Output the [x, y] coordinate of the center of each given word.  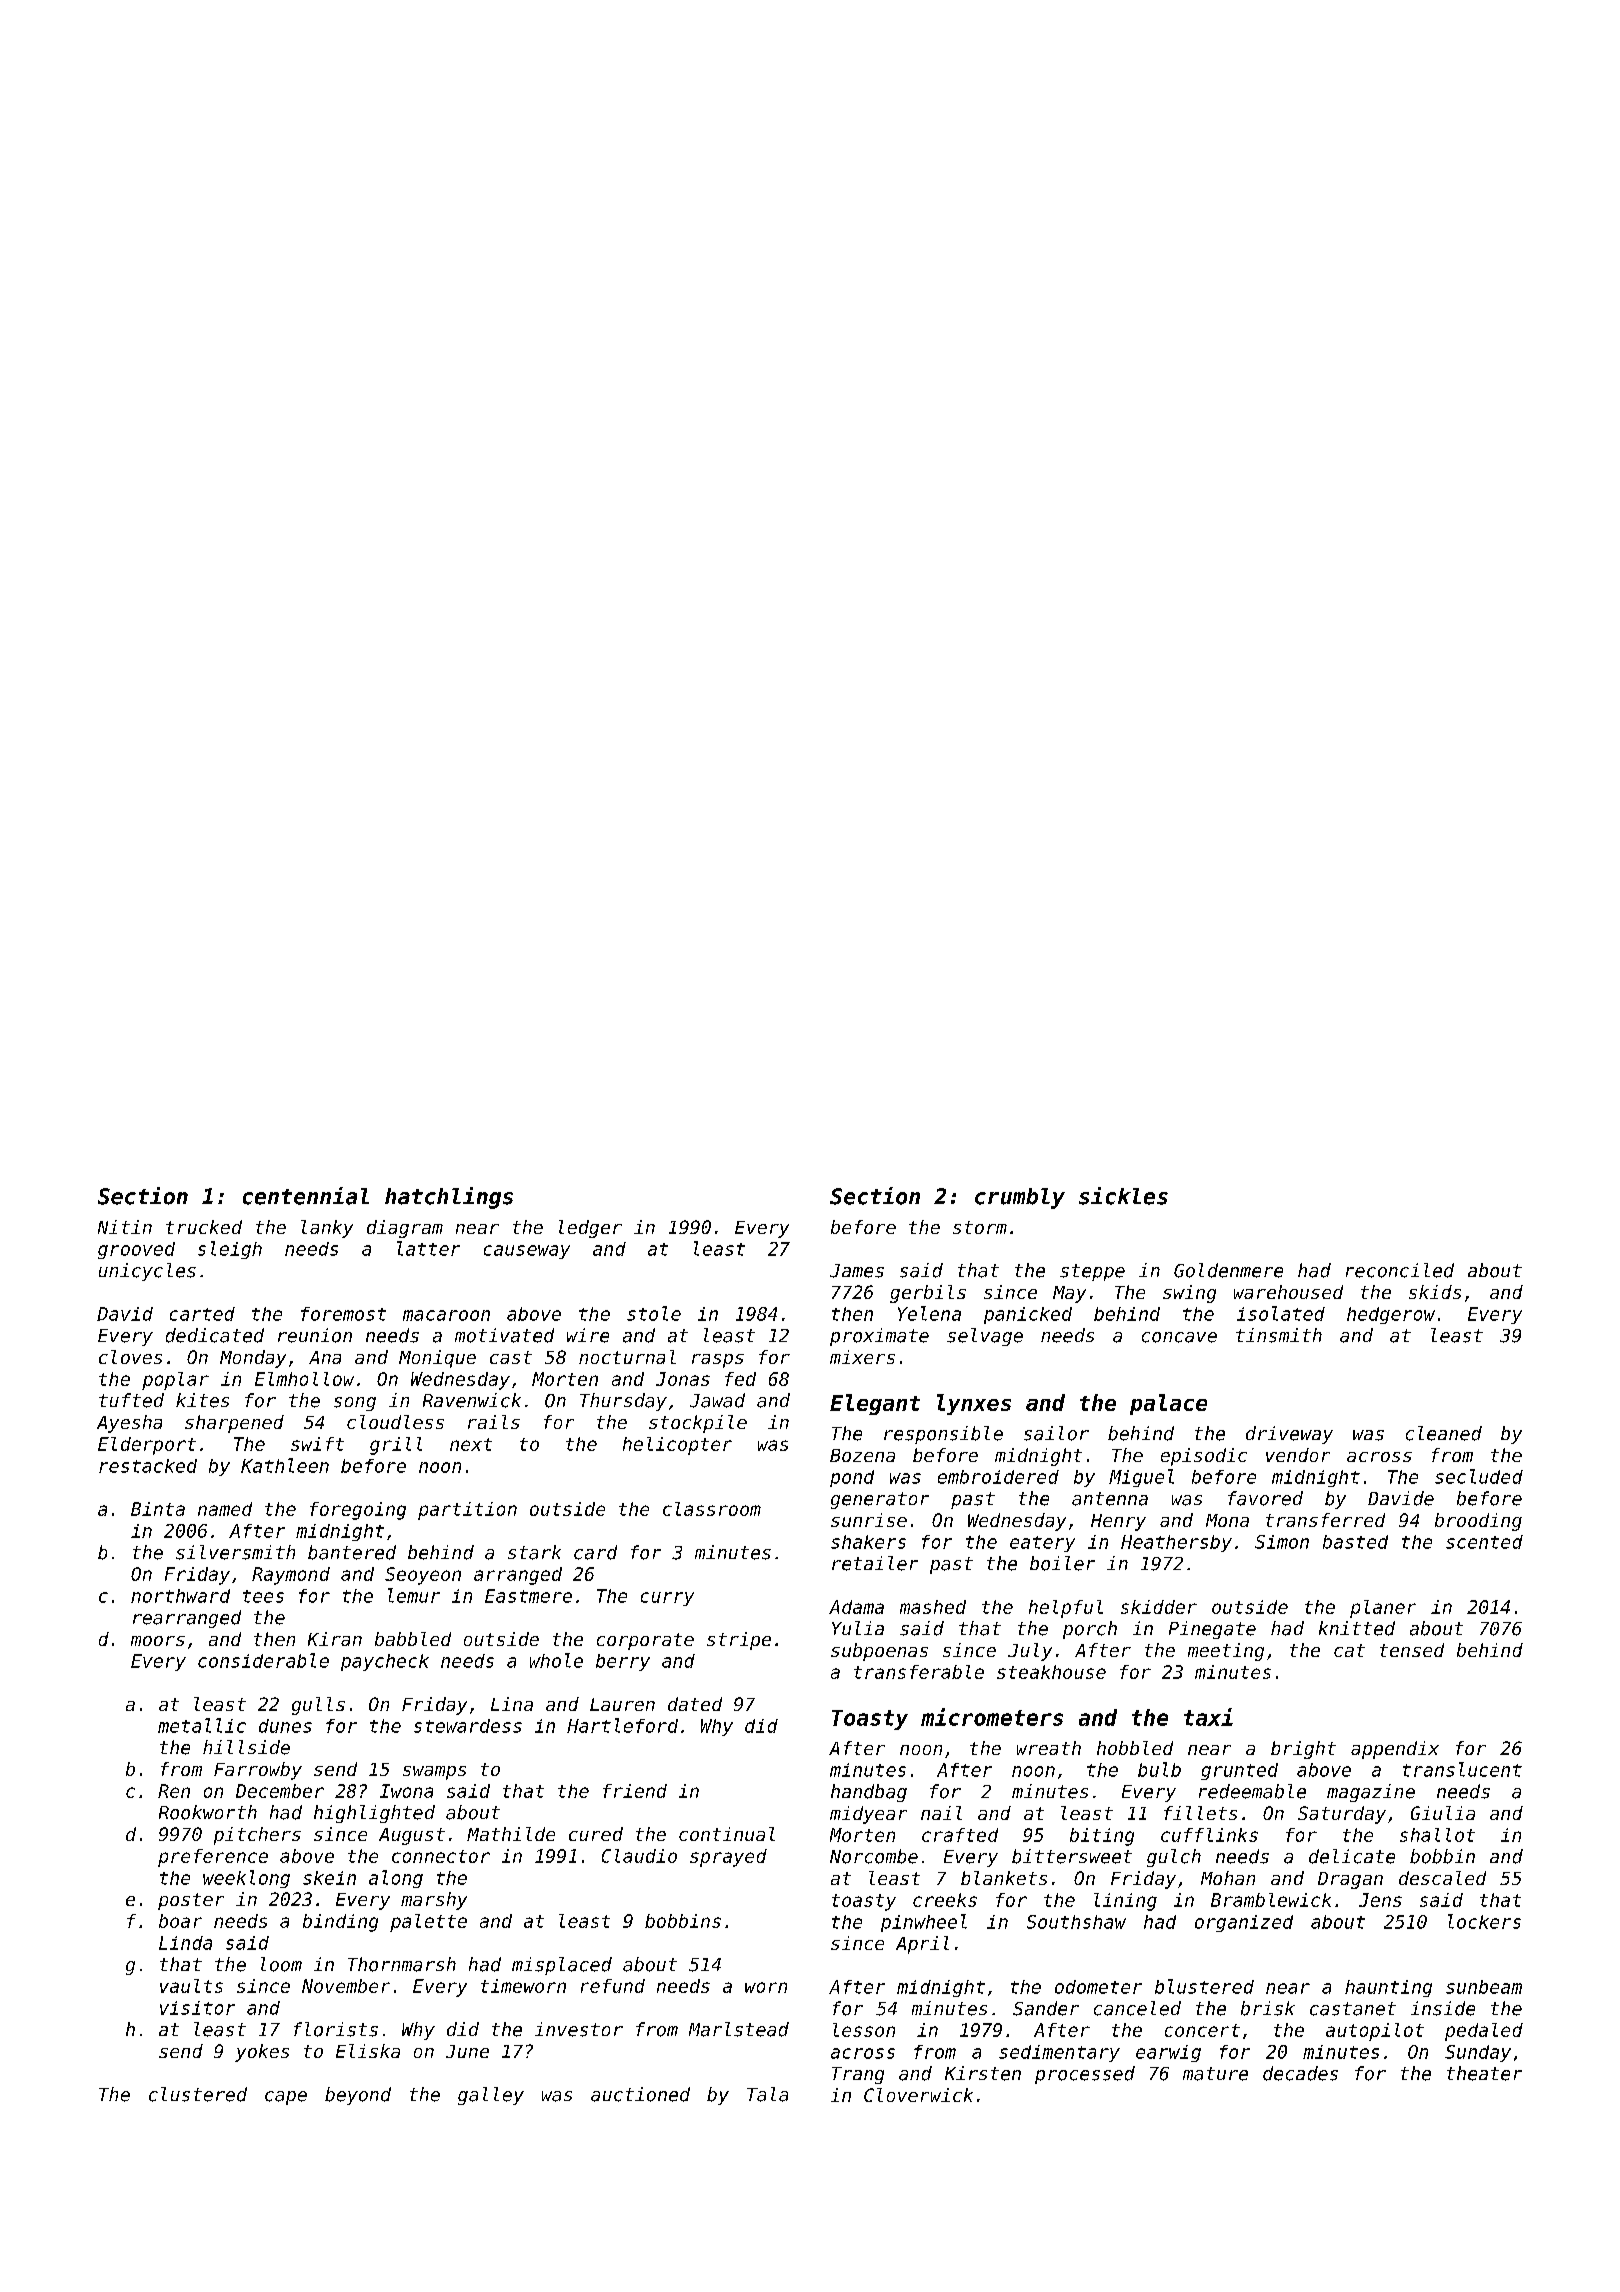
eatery [1042, 1544]
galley [491, 2096]
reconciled [1400, 1270]
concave [1179, 1337]
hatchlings [449, 1198]
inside [1443, 2008]
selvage [985, 1337]
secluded [1479, 1476]
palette [428, 1923]
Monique [437, 1359]
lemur [414, 1595]
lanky [327, 1229]
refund [613, 1986]
